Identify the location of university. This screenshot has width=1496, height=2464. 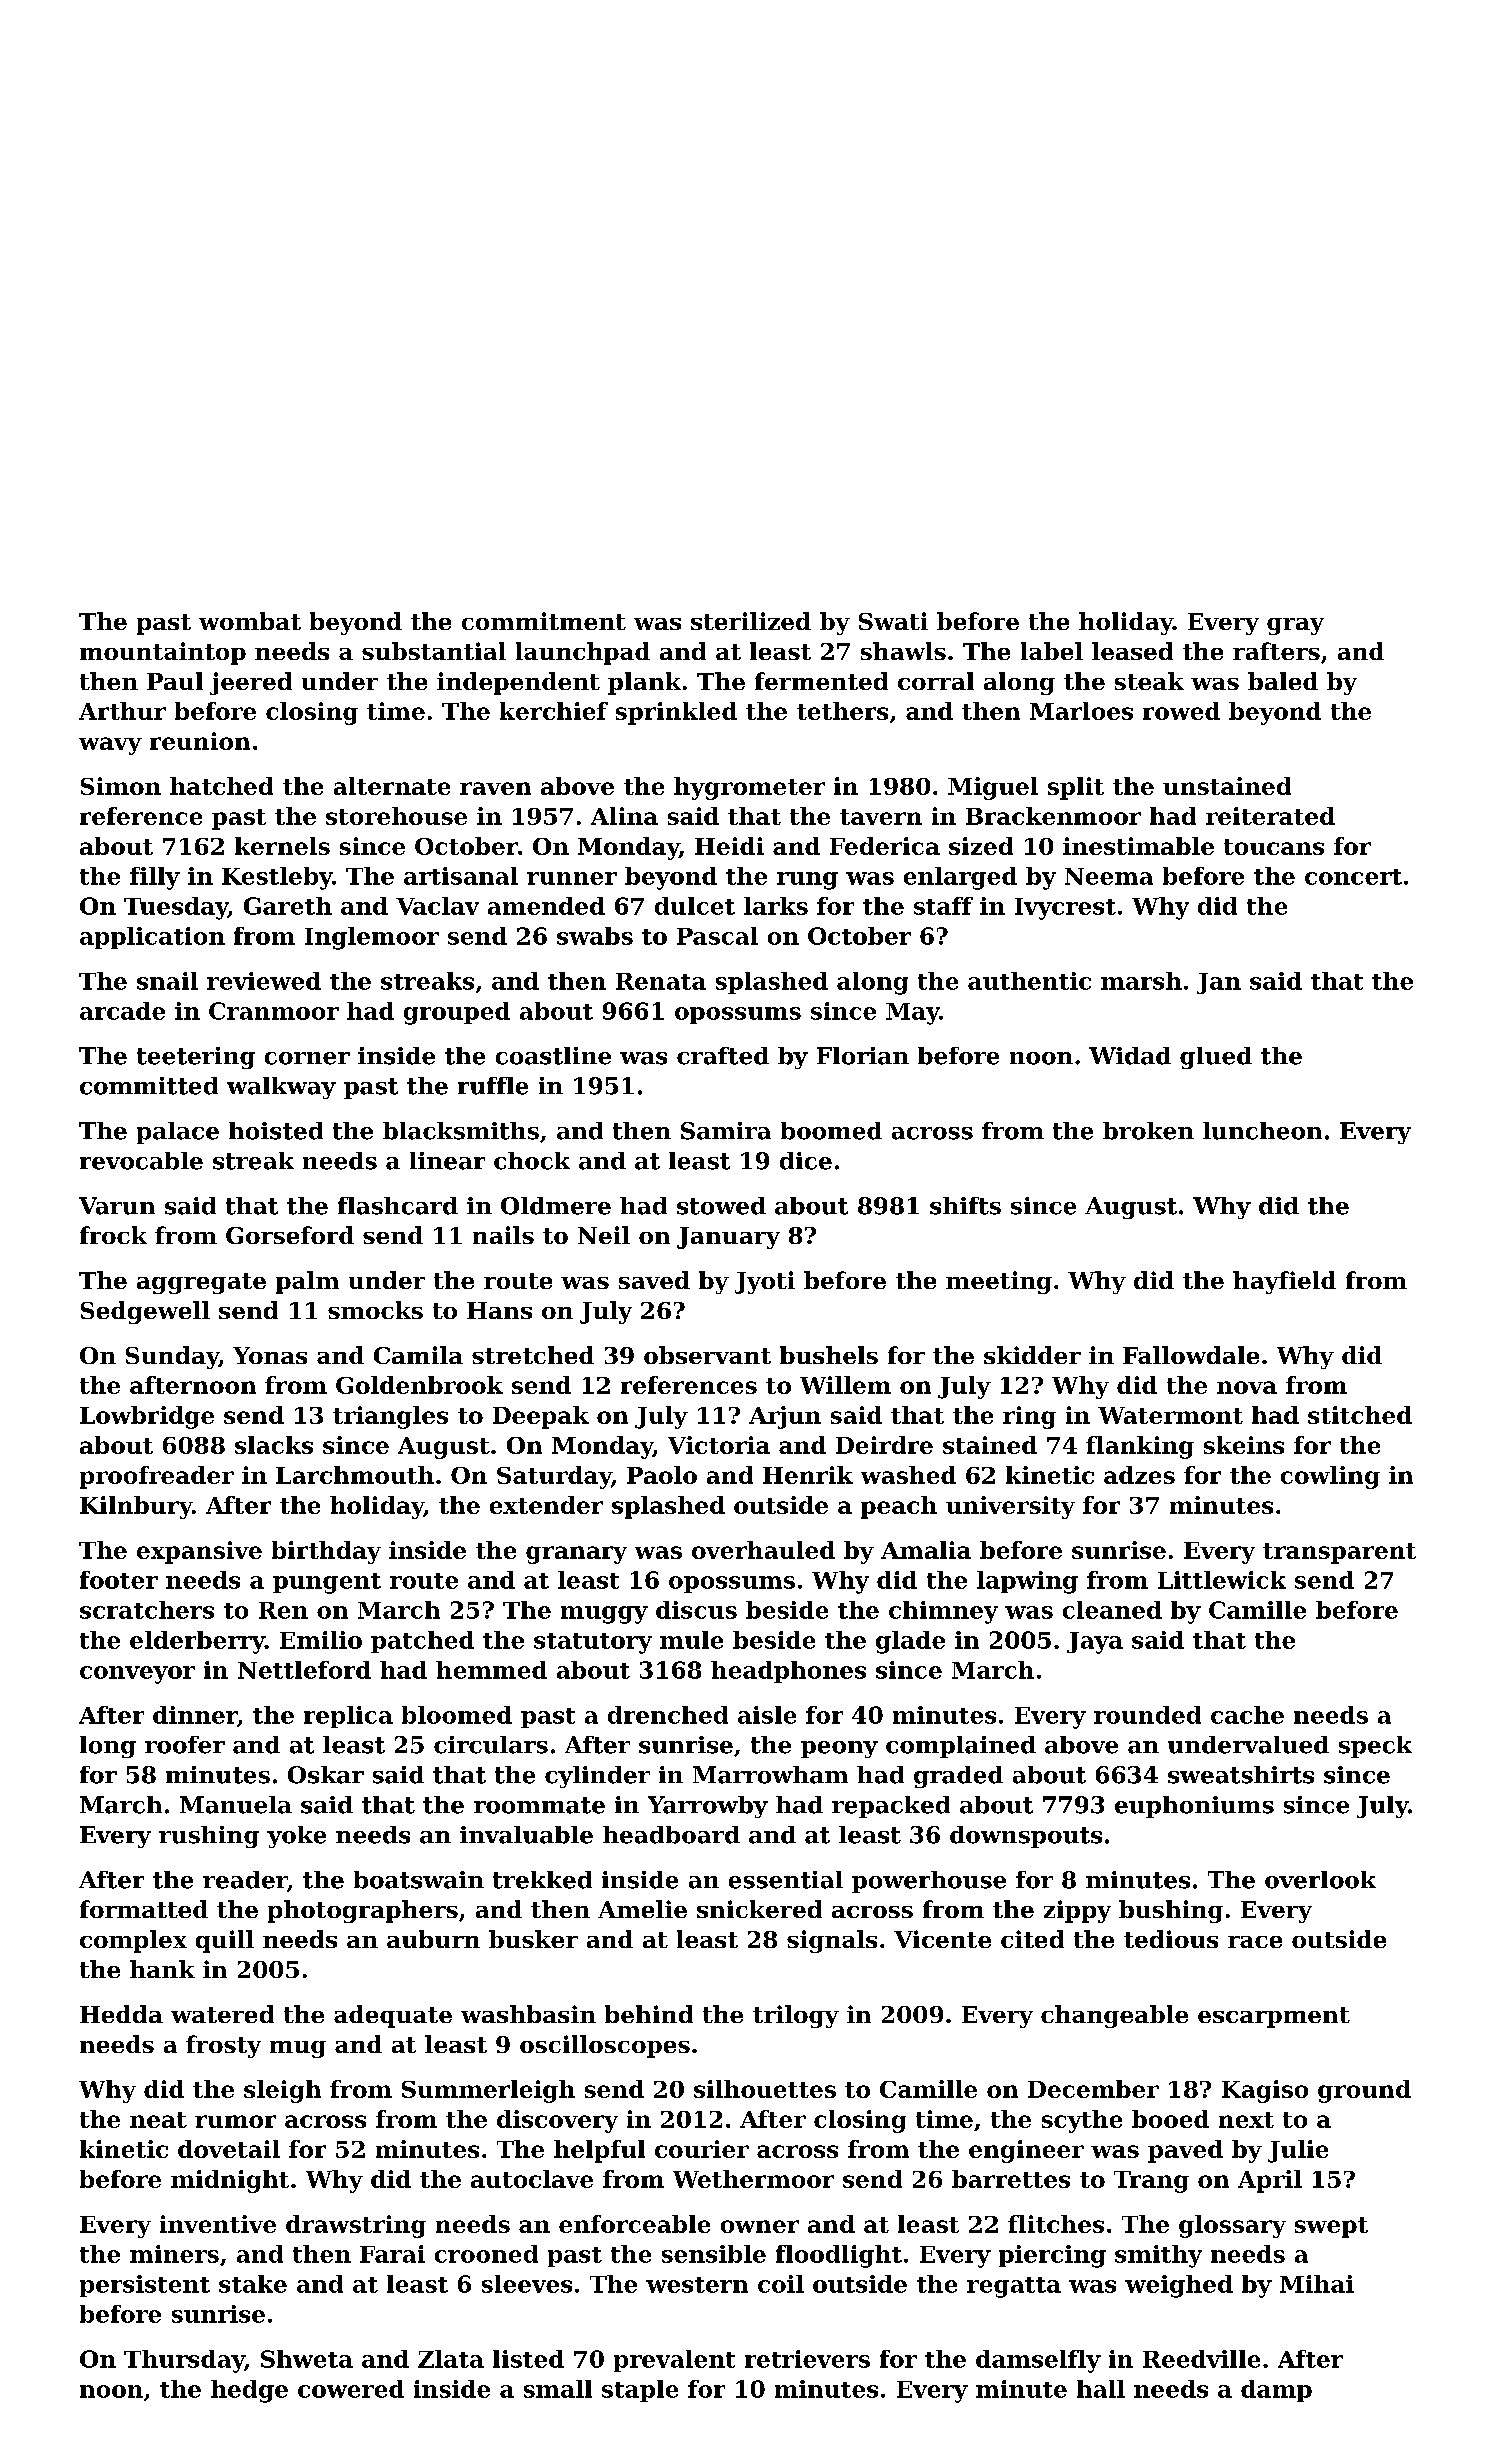
(1010, 1507).
